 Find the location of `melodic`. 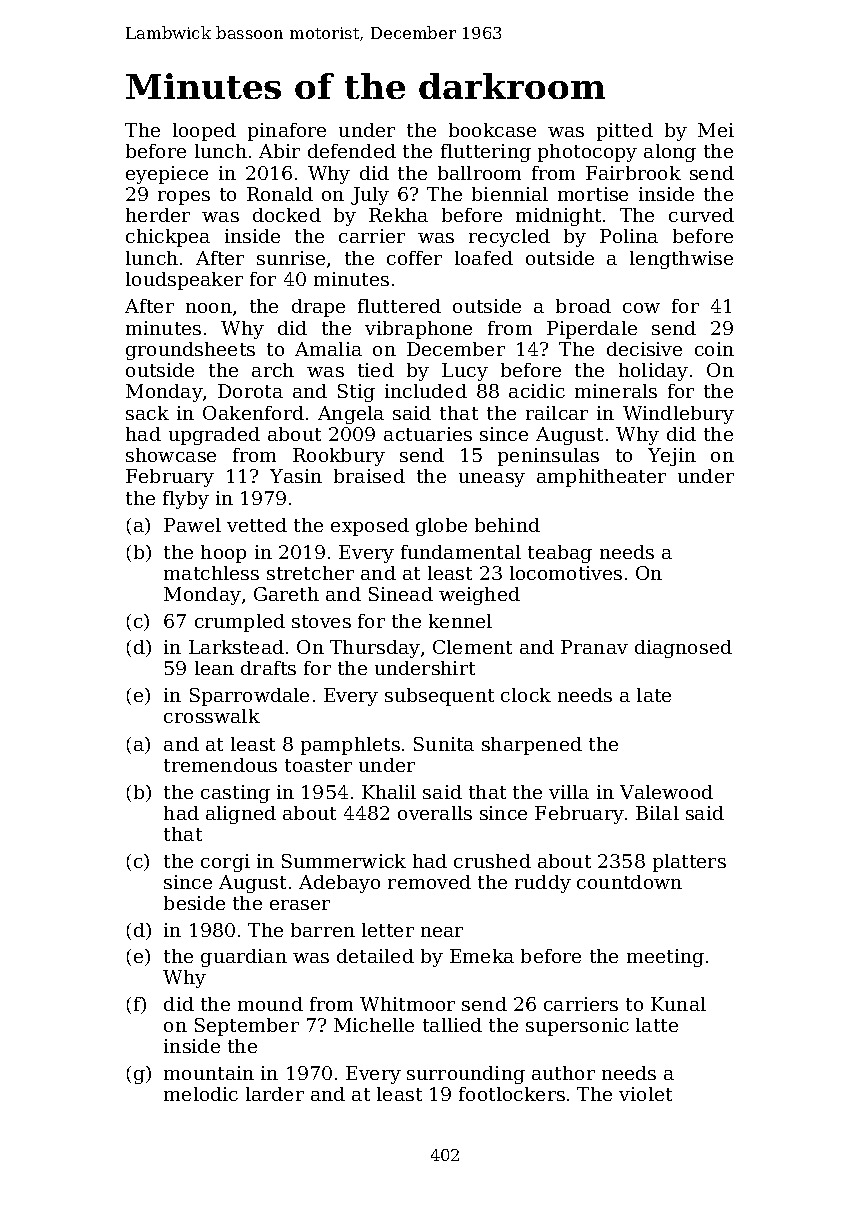

melodic is located at coordinates (201, 1094).
